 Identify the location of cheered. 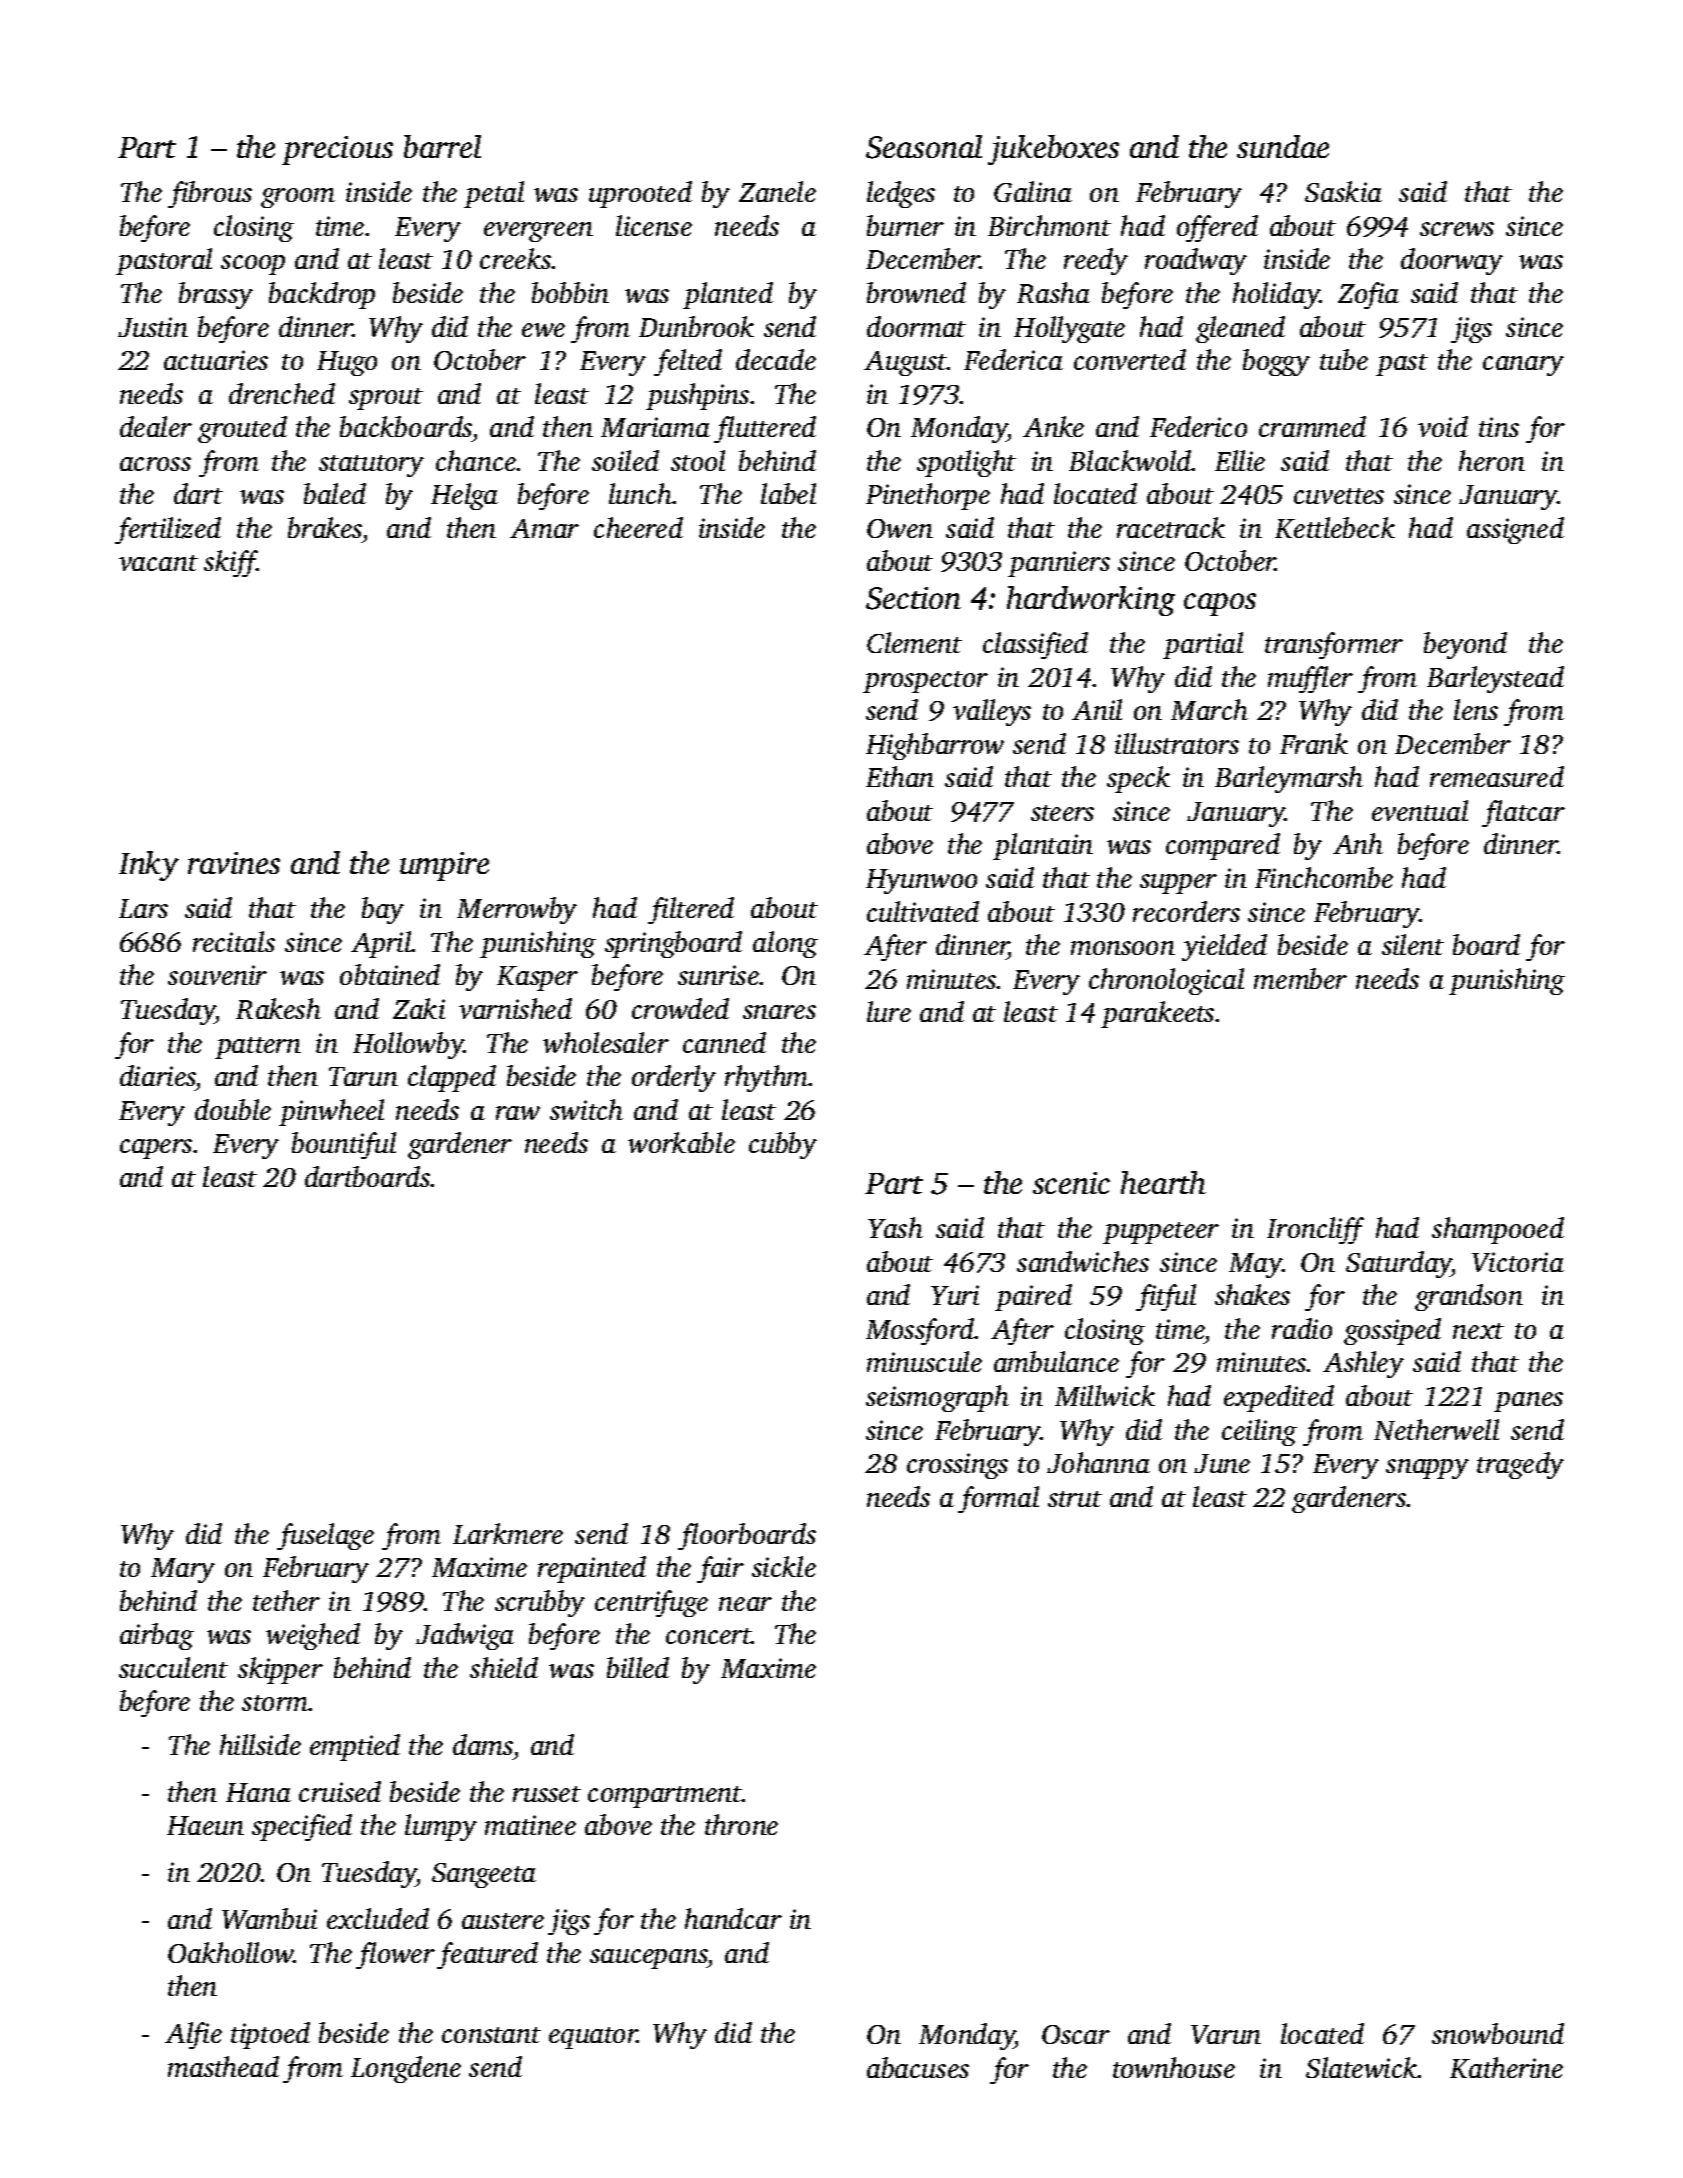
(638, 527).
